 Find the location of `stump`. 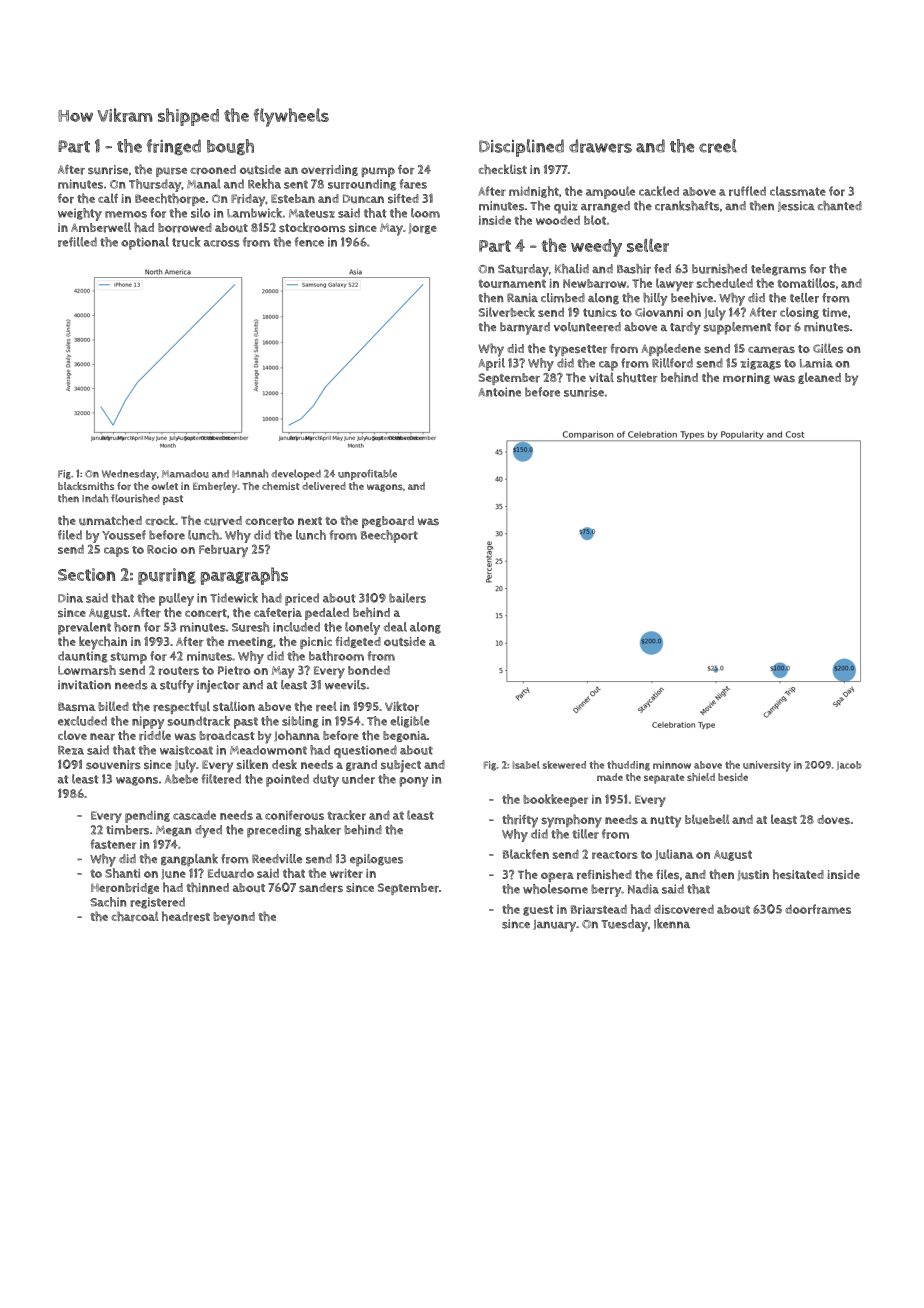

stump is located at coordinates (128, 658).
